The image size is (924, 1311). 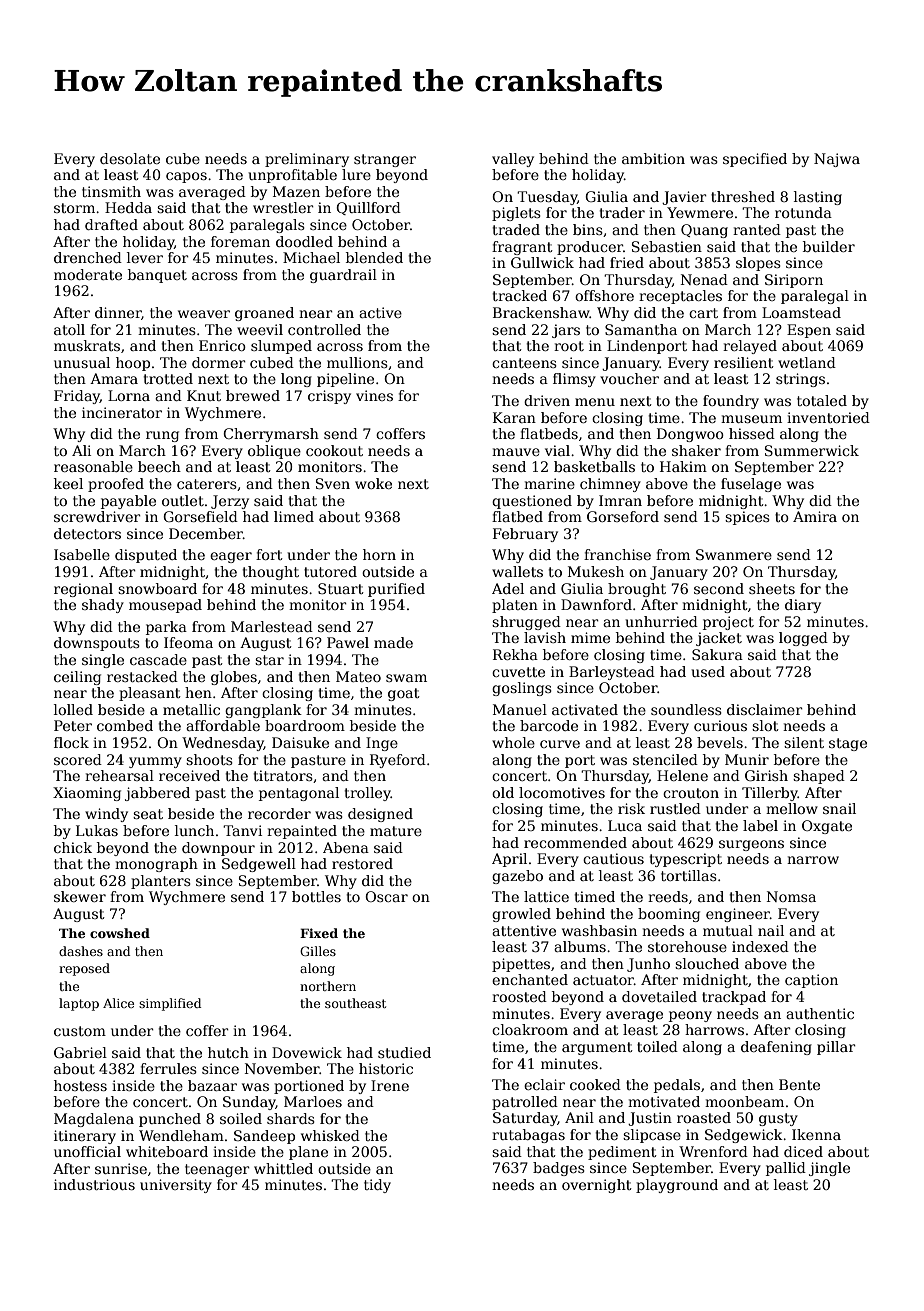 I want to click on sheets, so click(x=772, y=588).
